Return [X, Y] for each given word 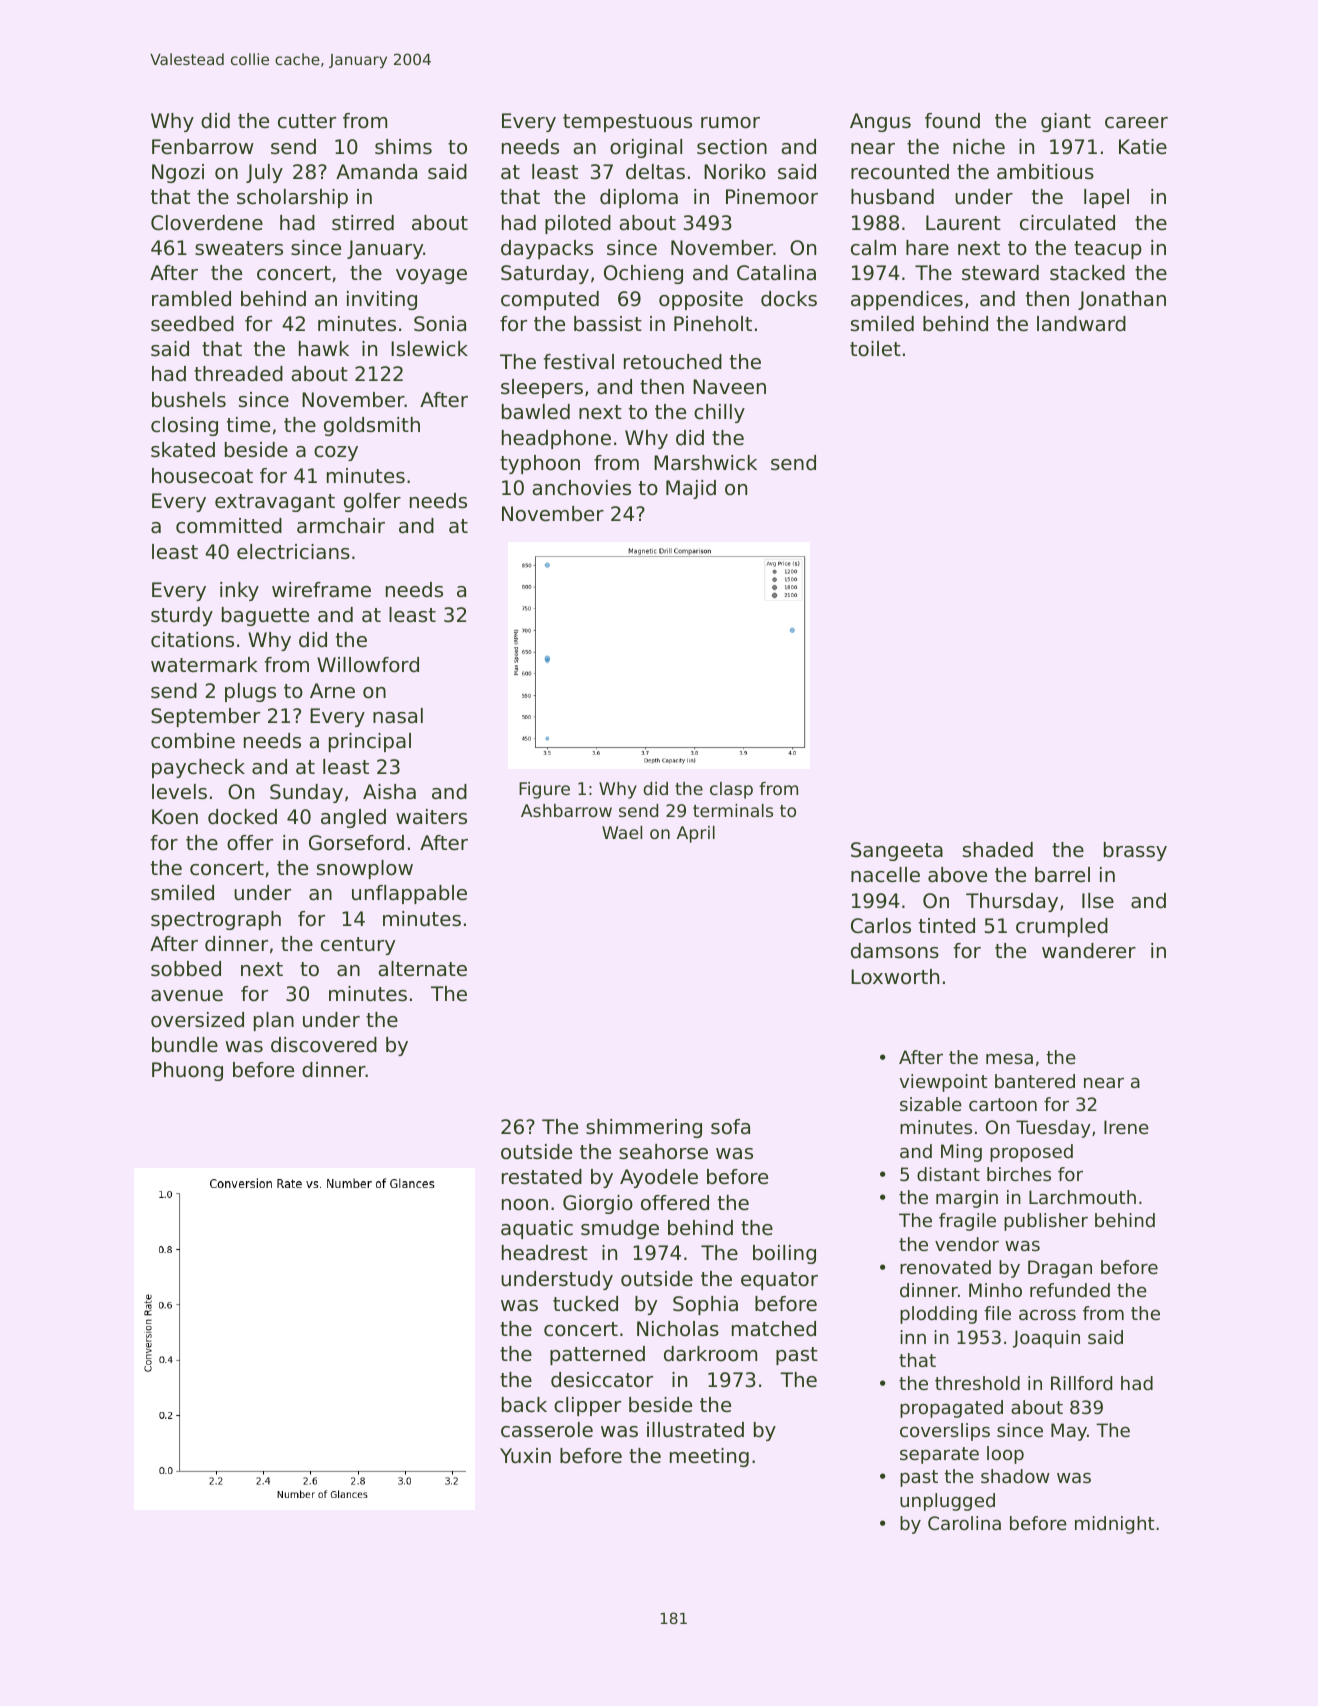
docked [242, 817]
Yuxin [525, 1456]
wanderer [1089, 951]
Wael [622, 832]
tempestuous [627, 123]
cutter [307, 121]
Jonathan [1122, 300]
